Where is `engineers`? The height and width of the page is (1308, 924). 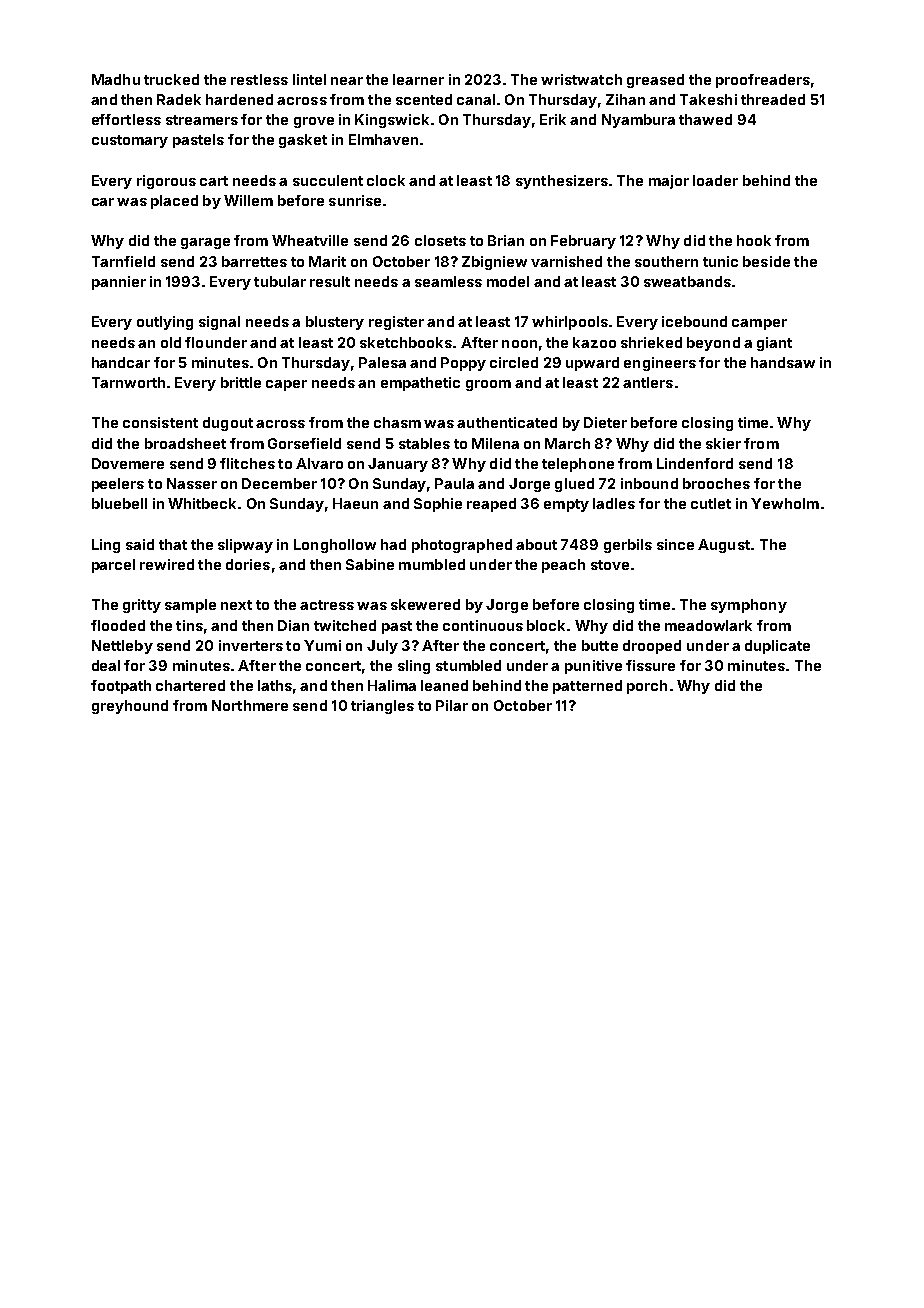 engineers is located at coordinates (660, 364).
